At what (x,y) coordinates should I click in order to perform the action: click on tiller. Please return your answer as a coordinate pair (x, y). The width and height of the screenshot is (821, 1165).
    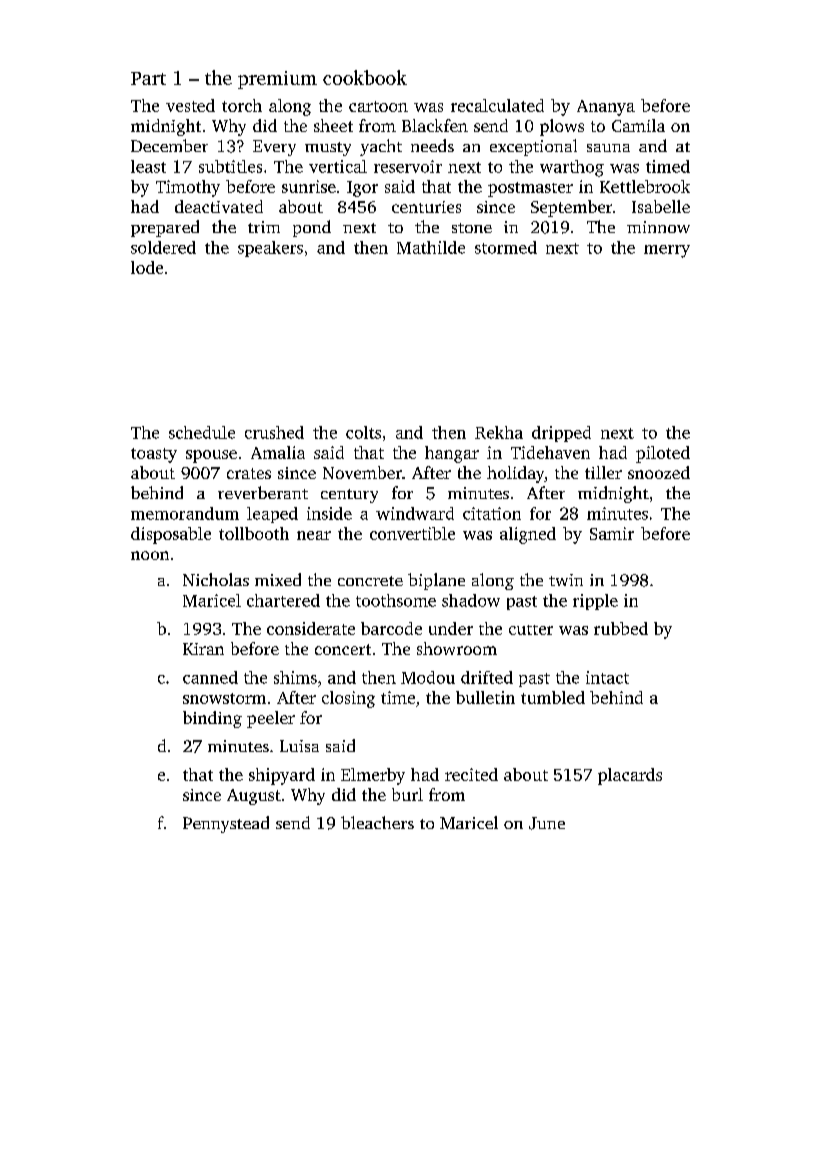
    Looking at the image, I should click on (603, 472).
